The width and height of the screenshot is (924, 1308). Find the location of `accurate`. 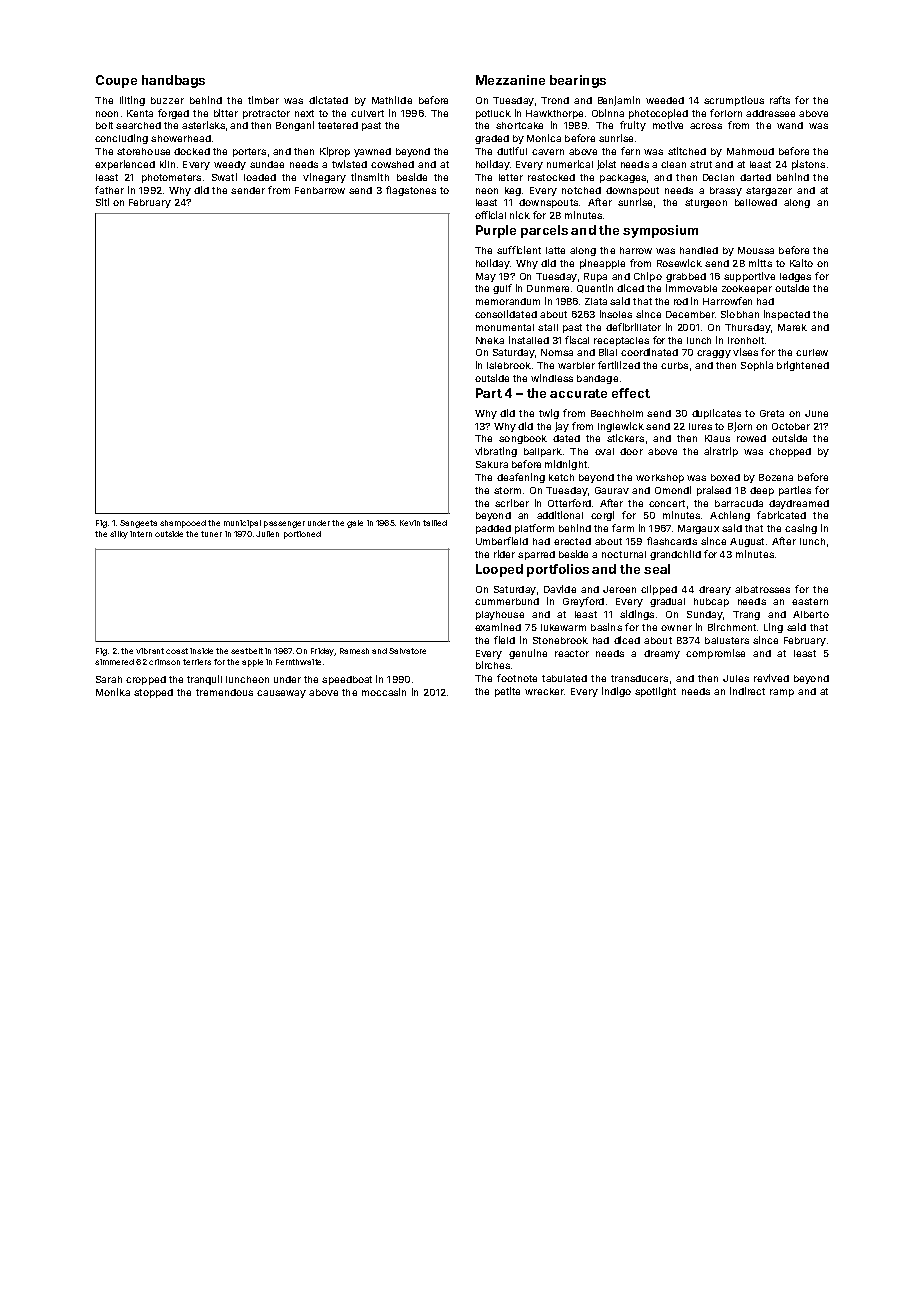

accurate is located at coordinates (578, 393).
